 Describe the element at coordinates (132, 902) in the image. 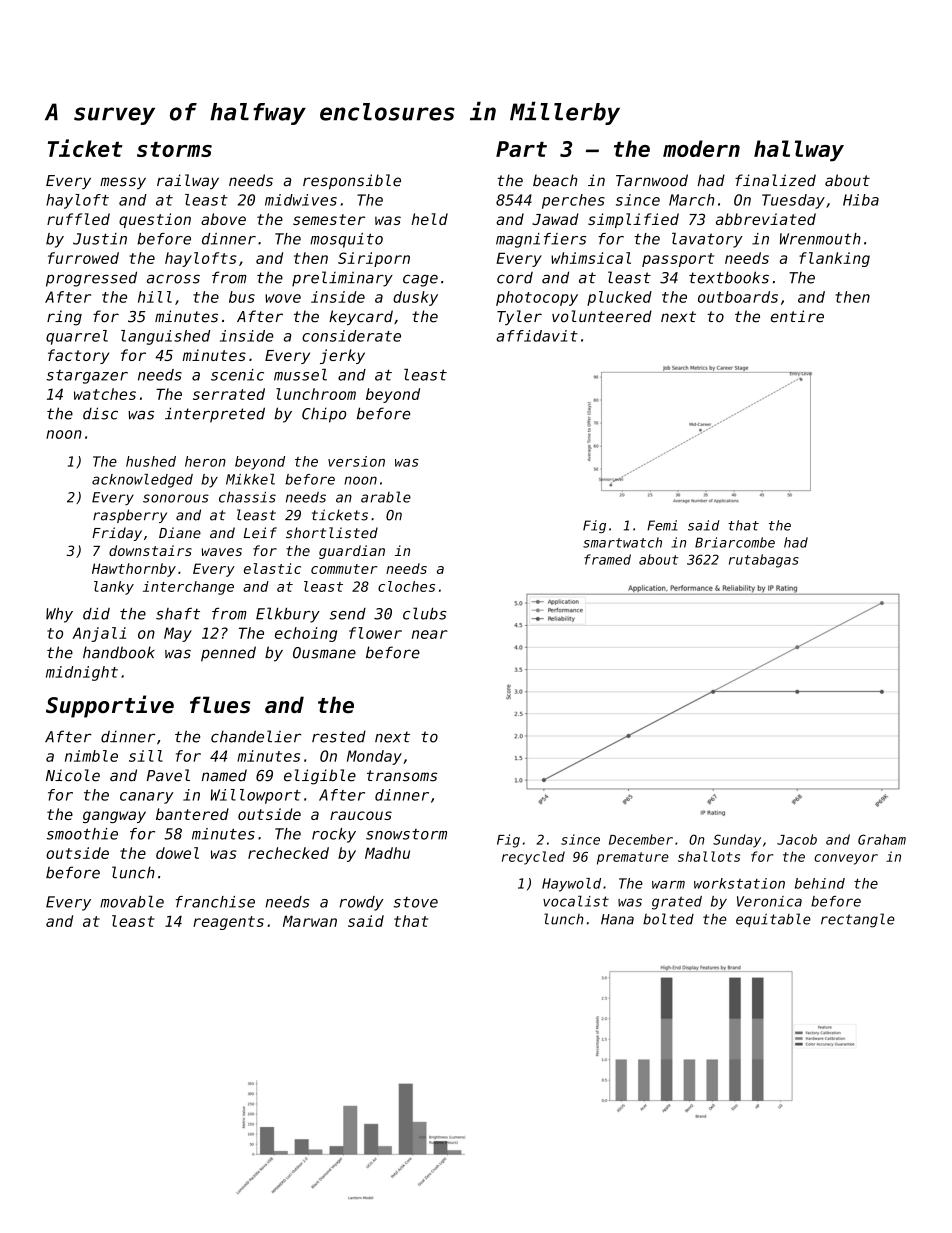

I see `movable` at that location.
